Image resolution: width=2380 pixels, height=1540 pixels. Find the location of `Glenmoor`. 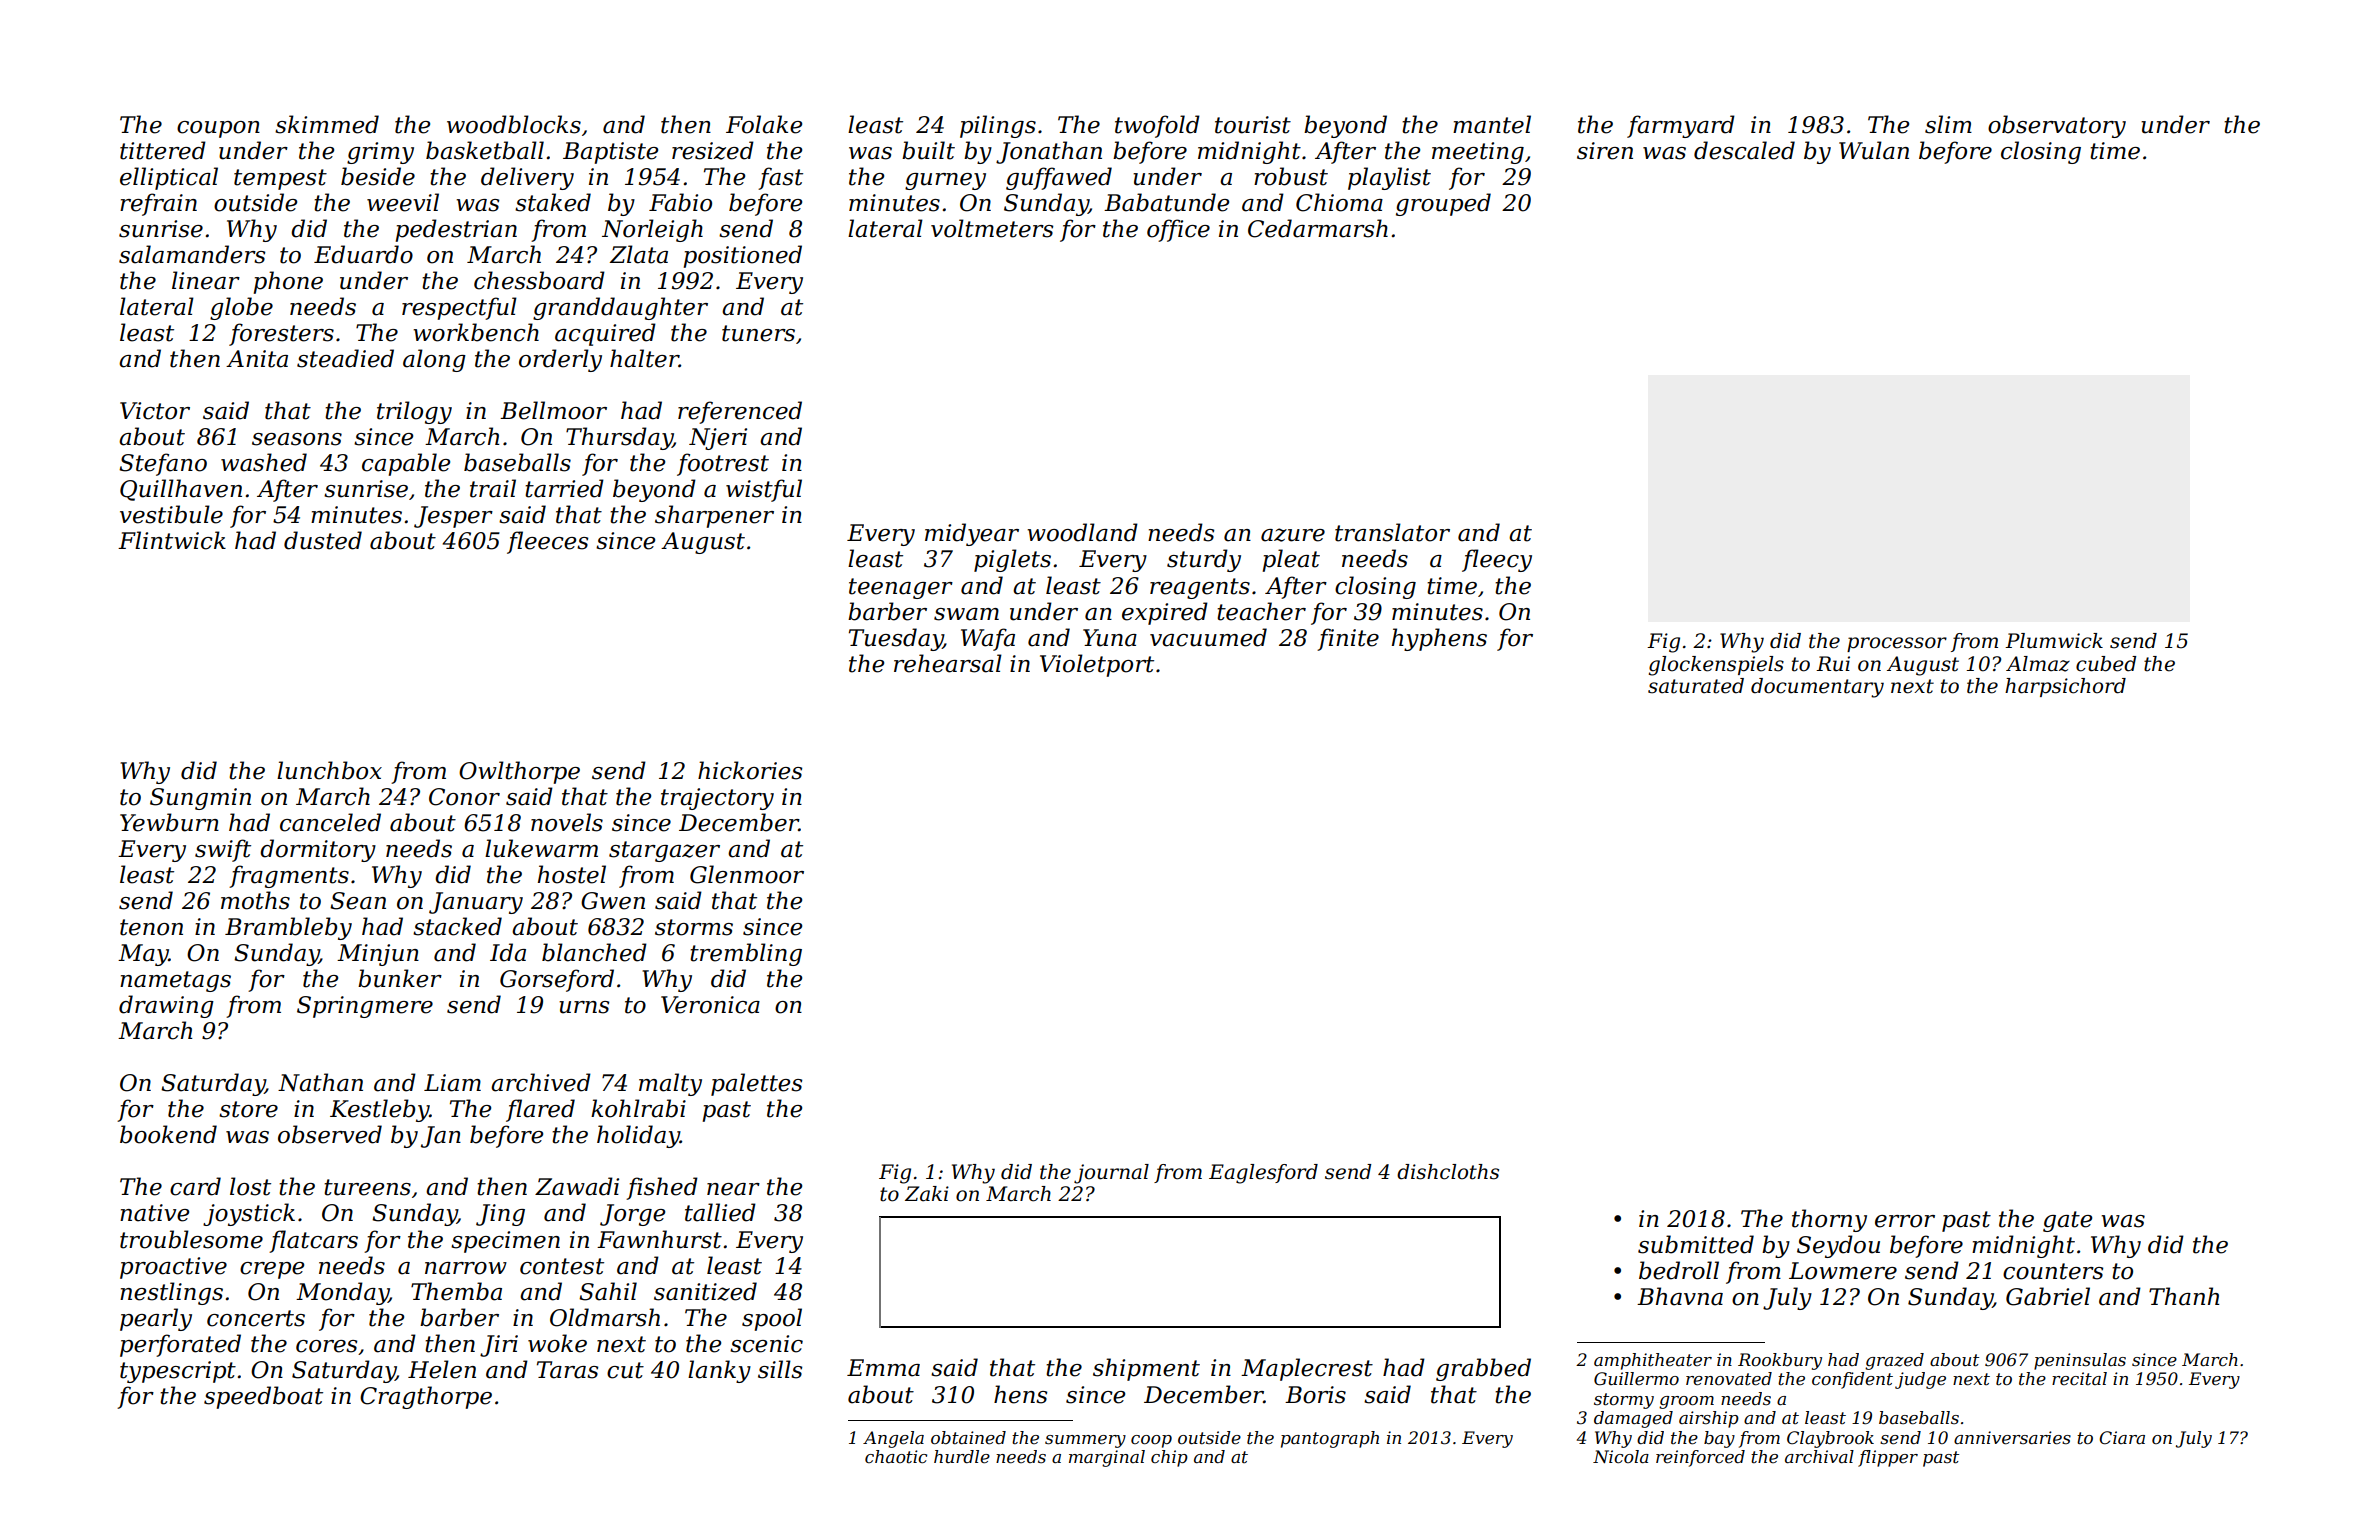

Glenmoor is located at coordinates (747, 874).
